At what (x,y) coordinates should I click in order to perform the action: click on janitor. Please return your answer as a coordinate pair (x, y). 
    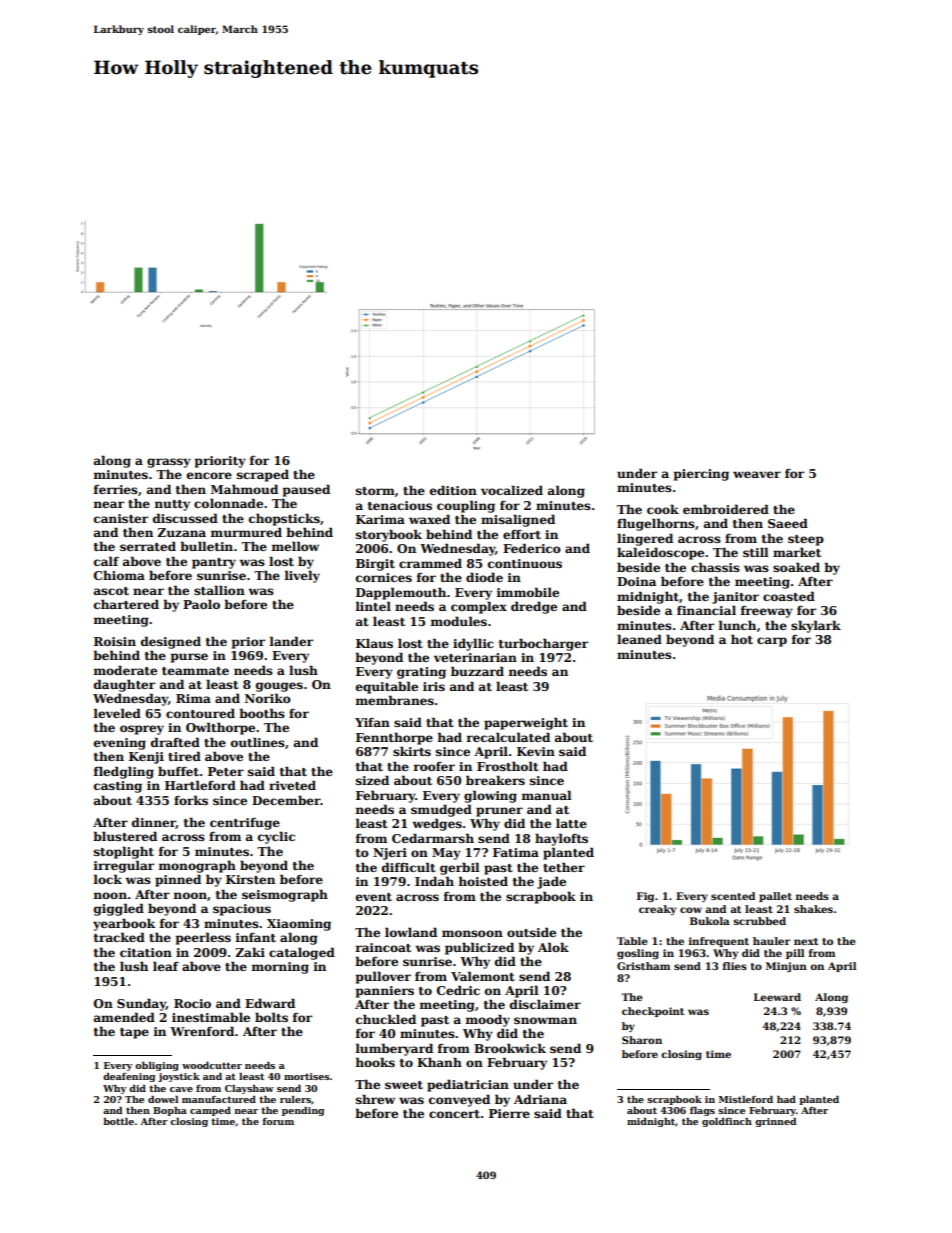
    Looking at the image, I should click on (735, 598).
